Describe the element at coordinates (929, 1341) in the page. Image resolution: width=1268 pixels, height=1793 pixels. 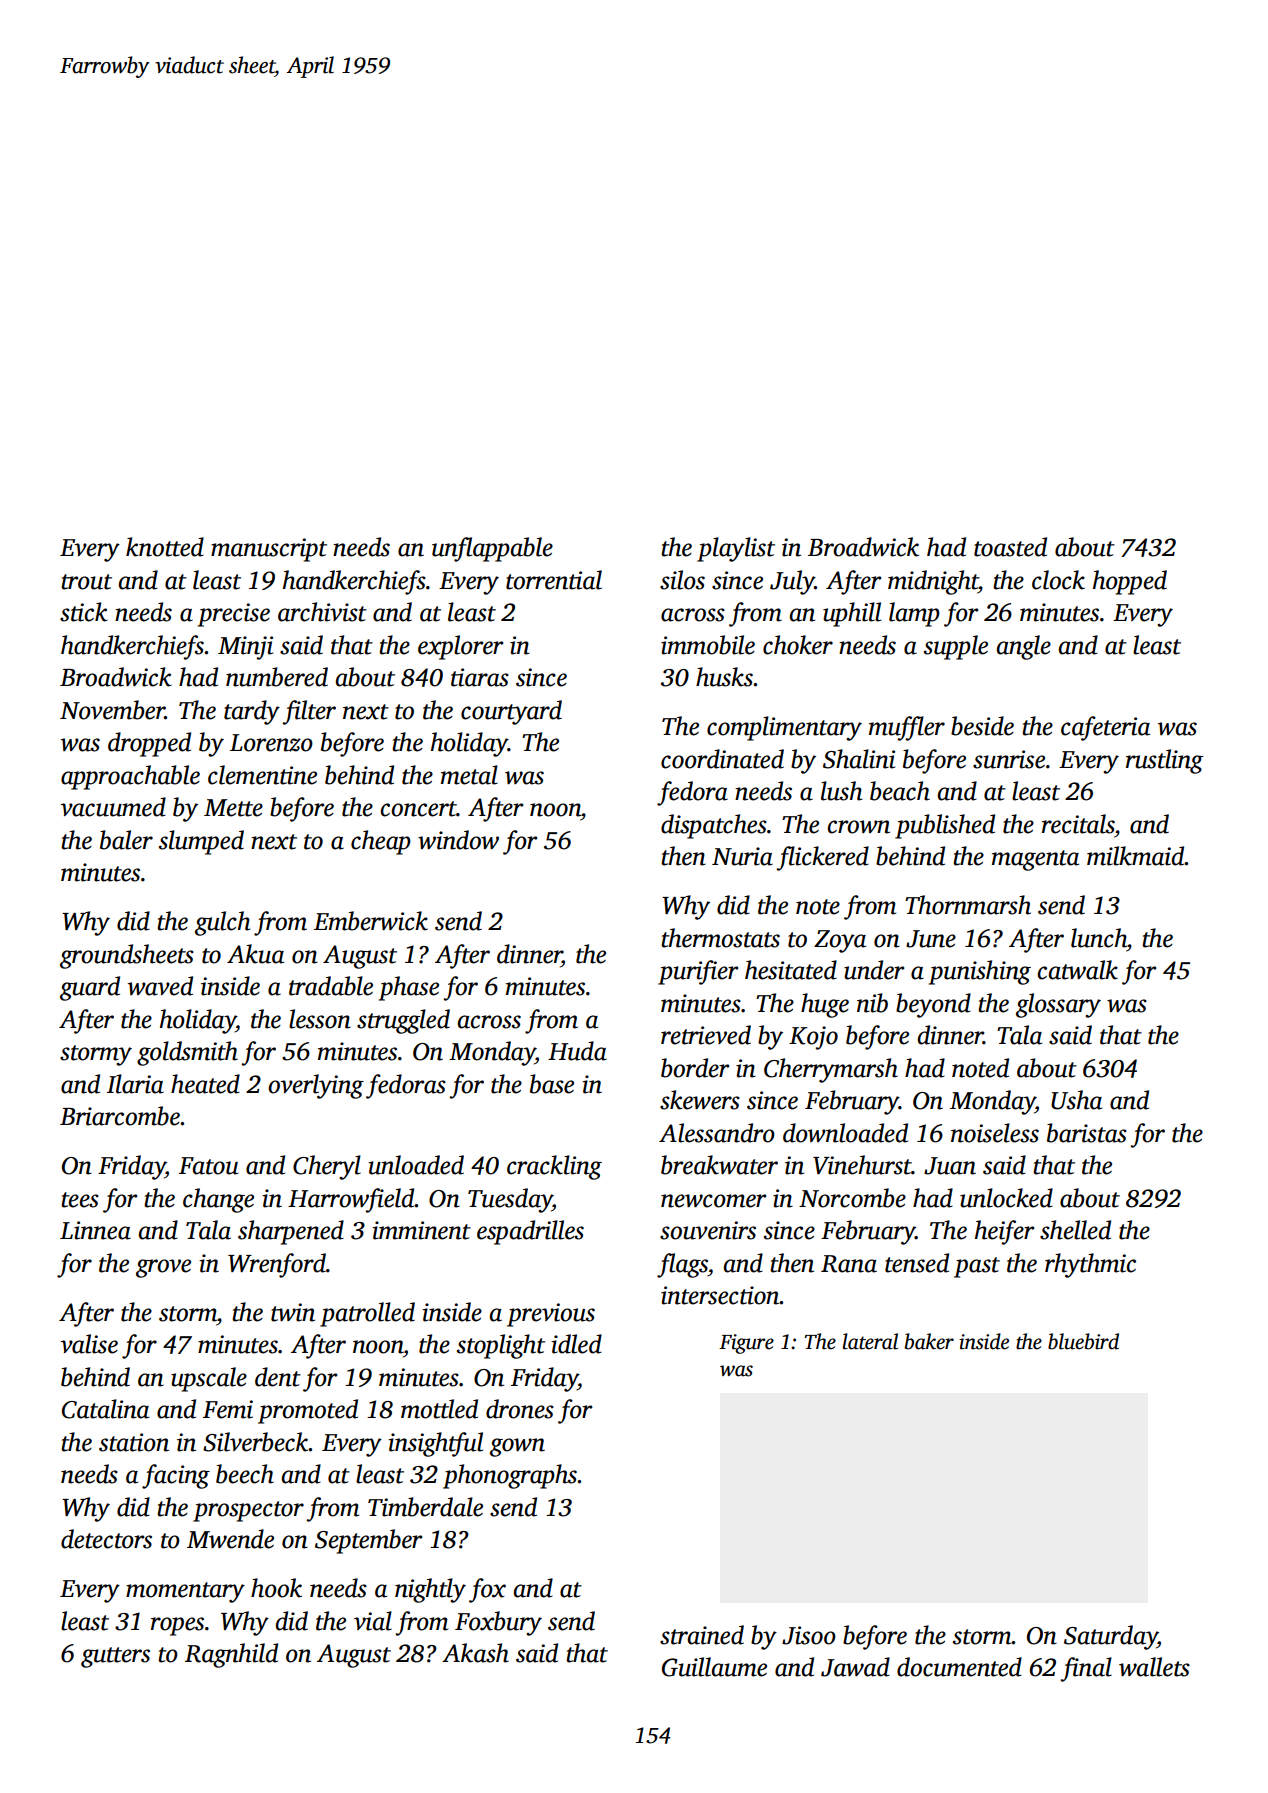
I see `baker` at that location.
